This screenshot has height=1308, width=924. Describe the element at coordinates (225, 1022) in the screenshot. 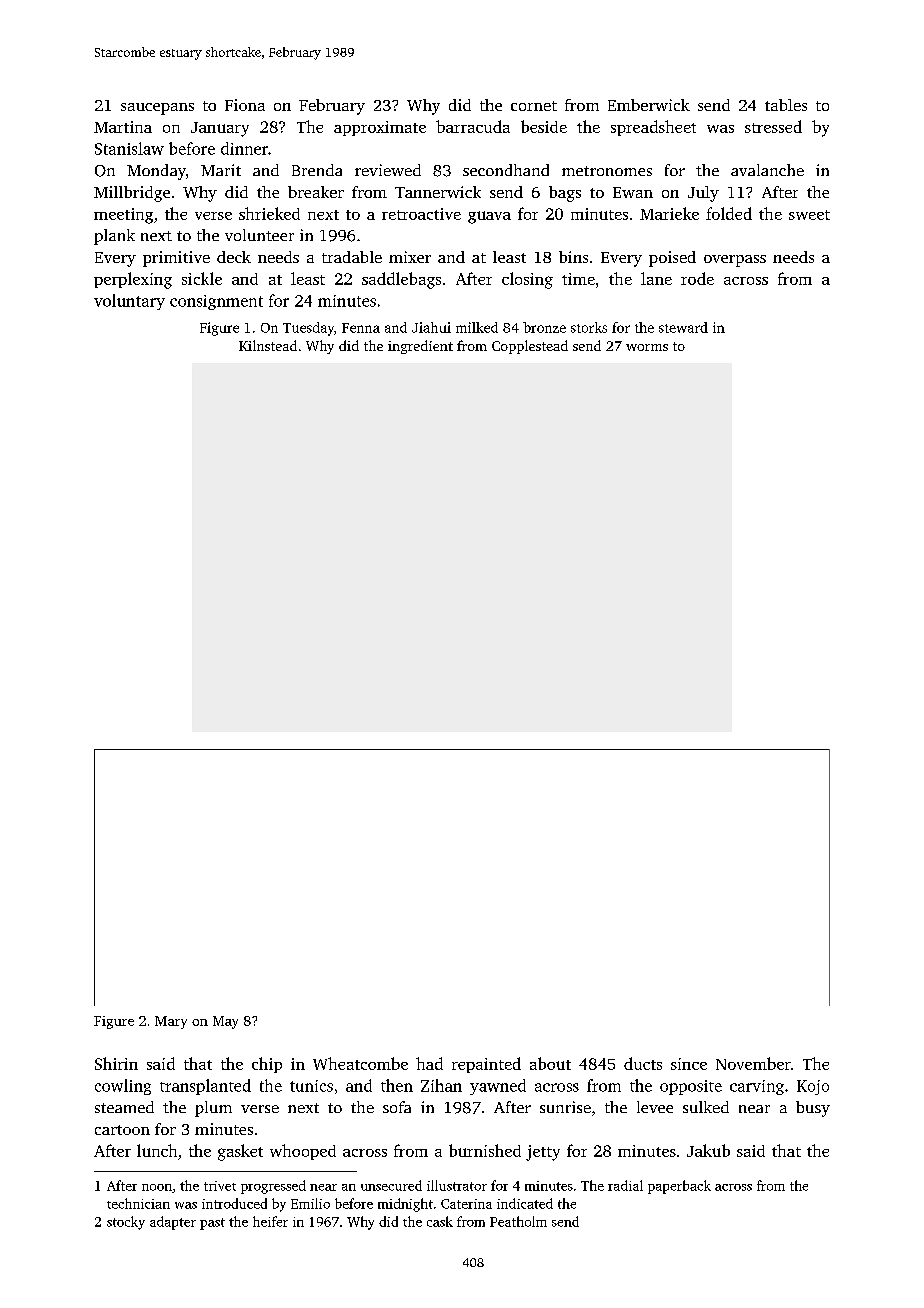

I see `May` at that location.
